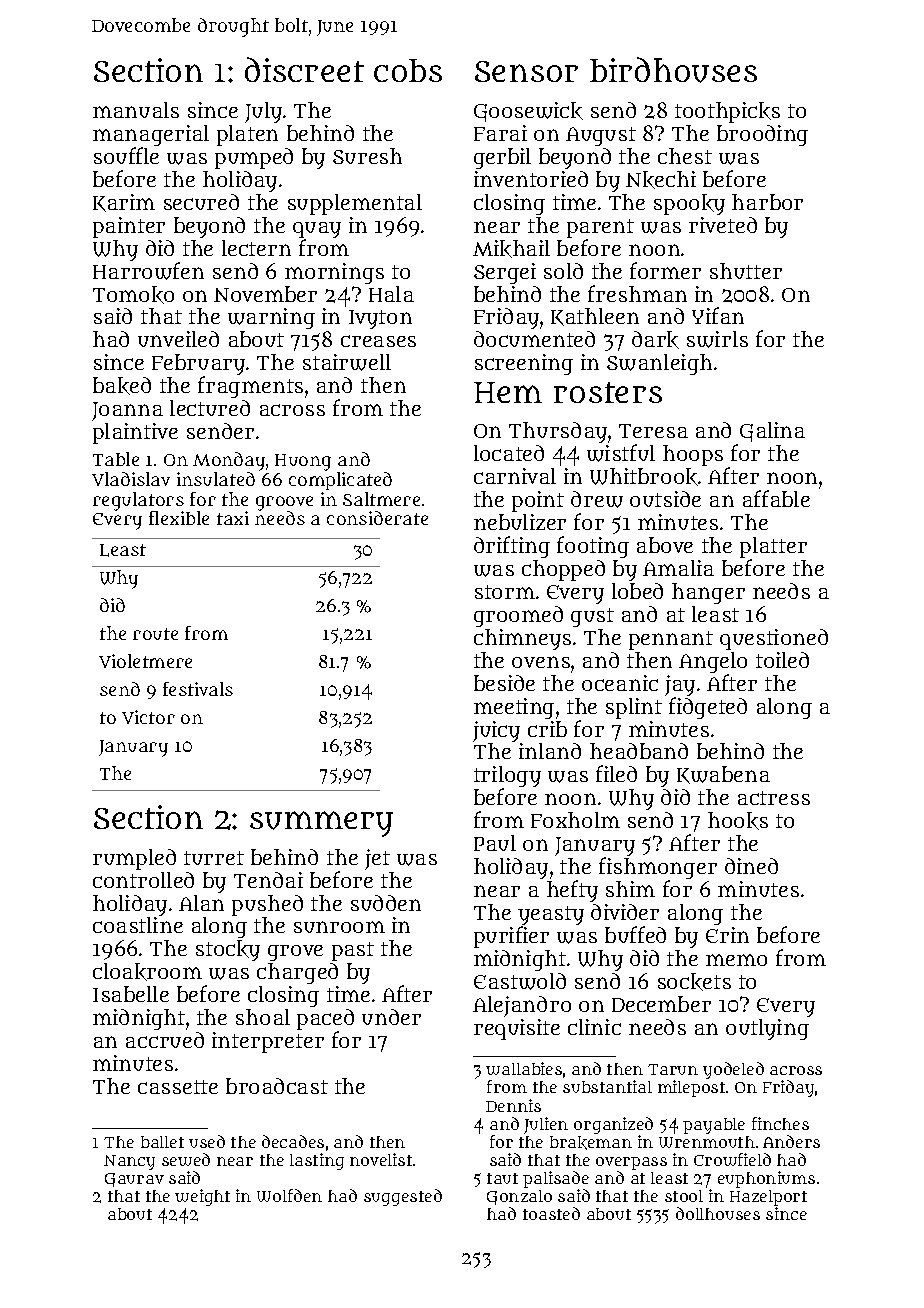 This screenshot has height=1308, width=924. What do you see at coordinates (511, 249) in the screenshot?
I see `Mikhail` at bounding box center [511, 249].
